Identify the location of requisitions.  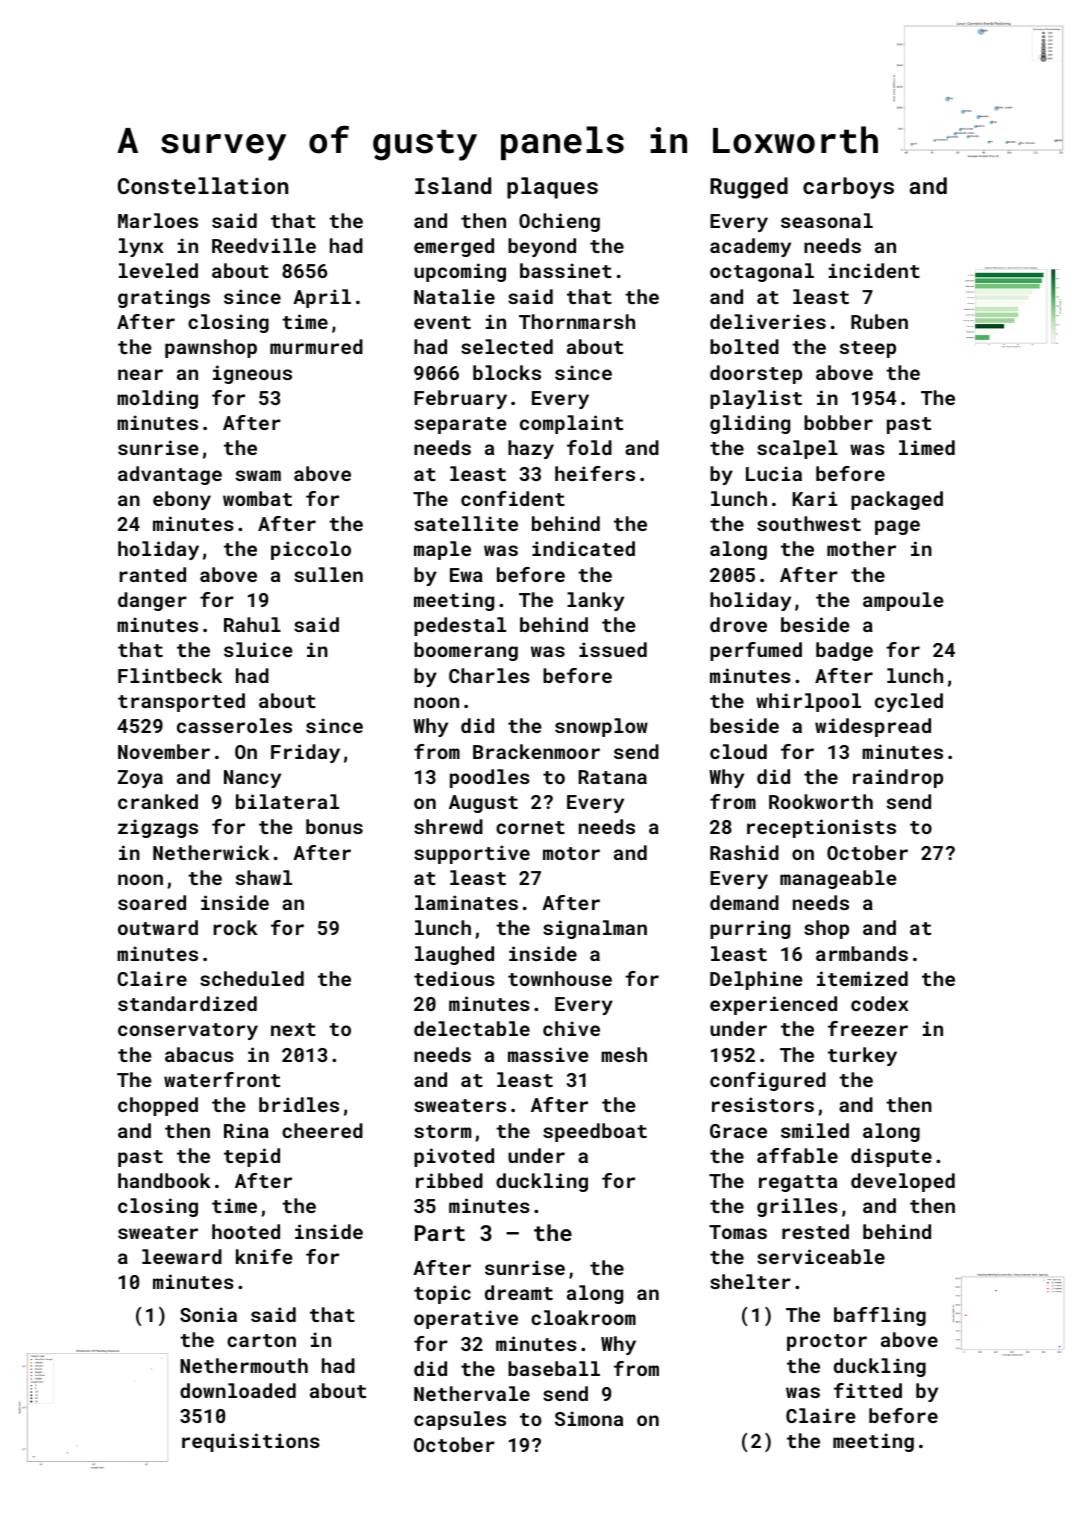
(251, 1442).
